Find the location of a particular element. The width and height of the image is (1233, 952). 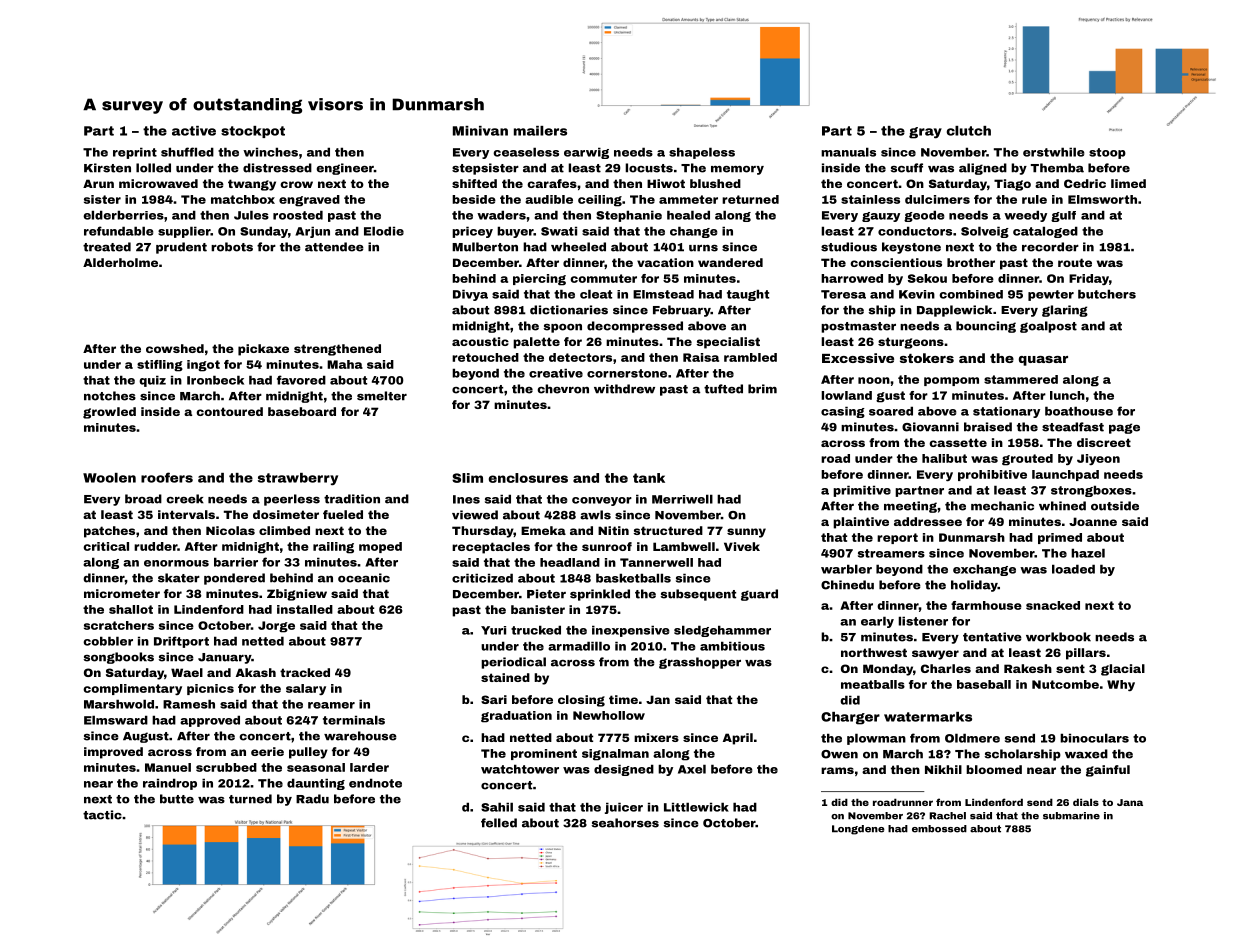

aligned is located at coordinates (983, 169).
